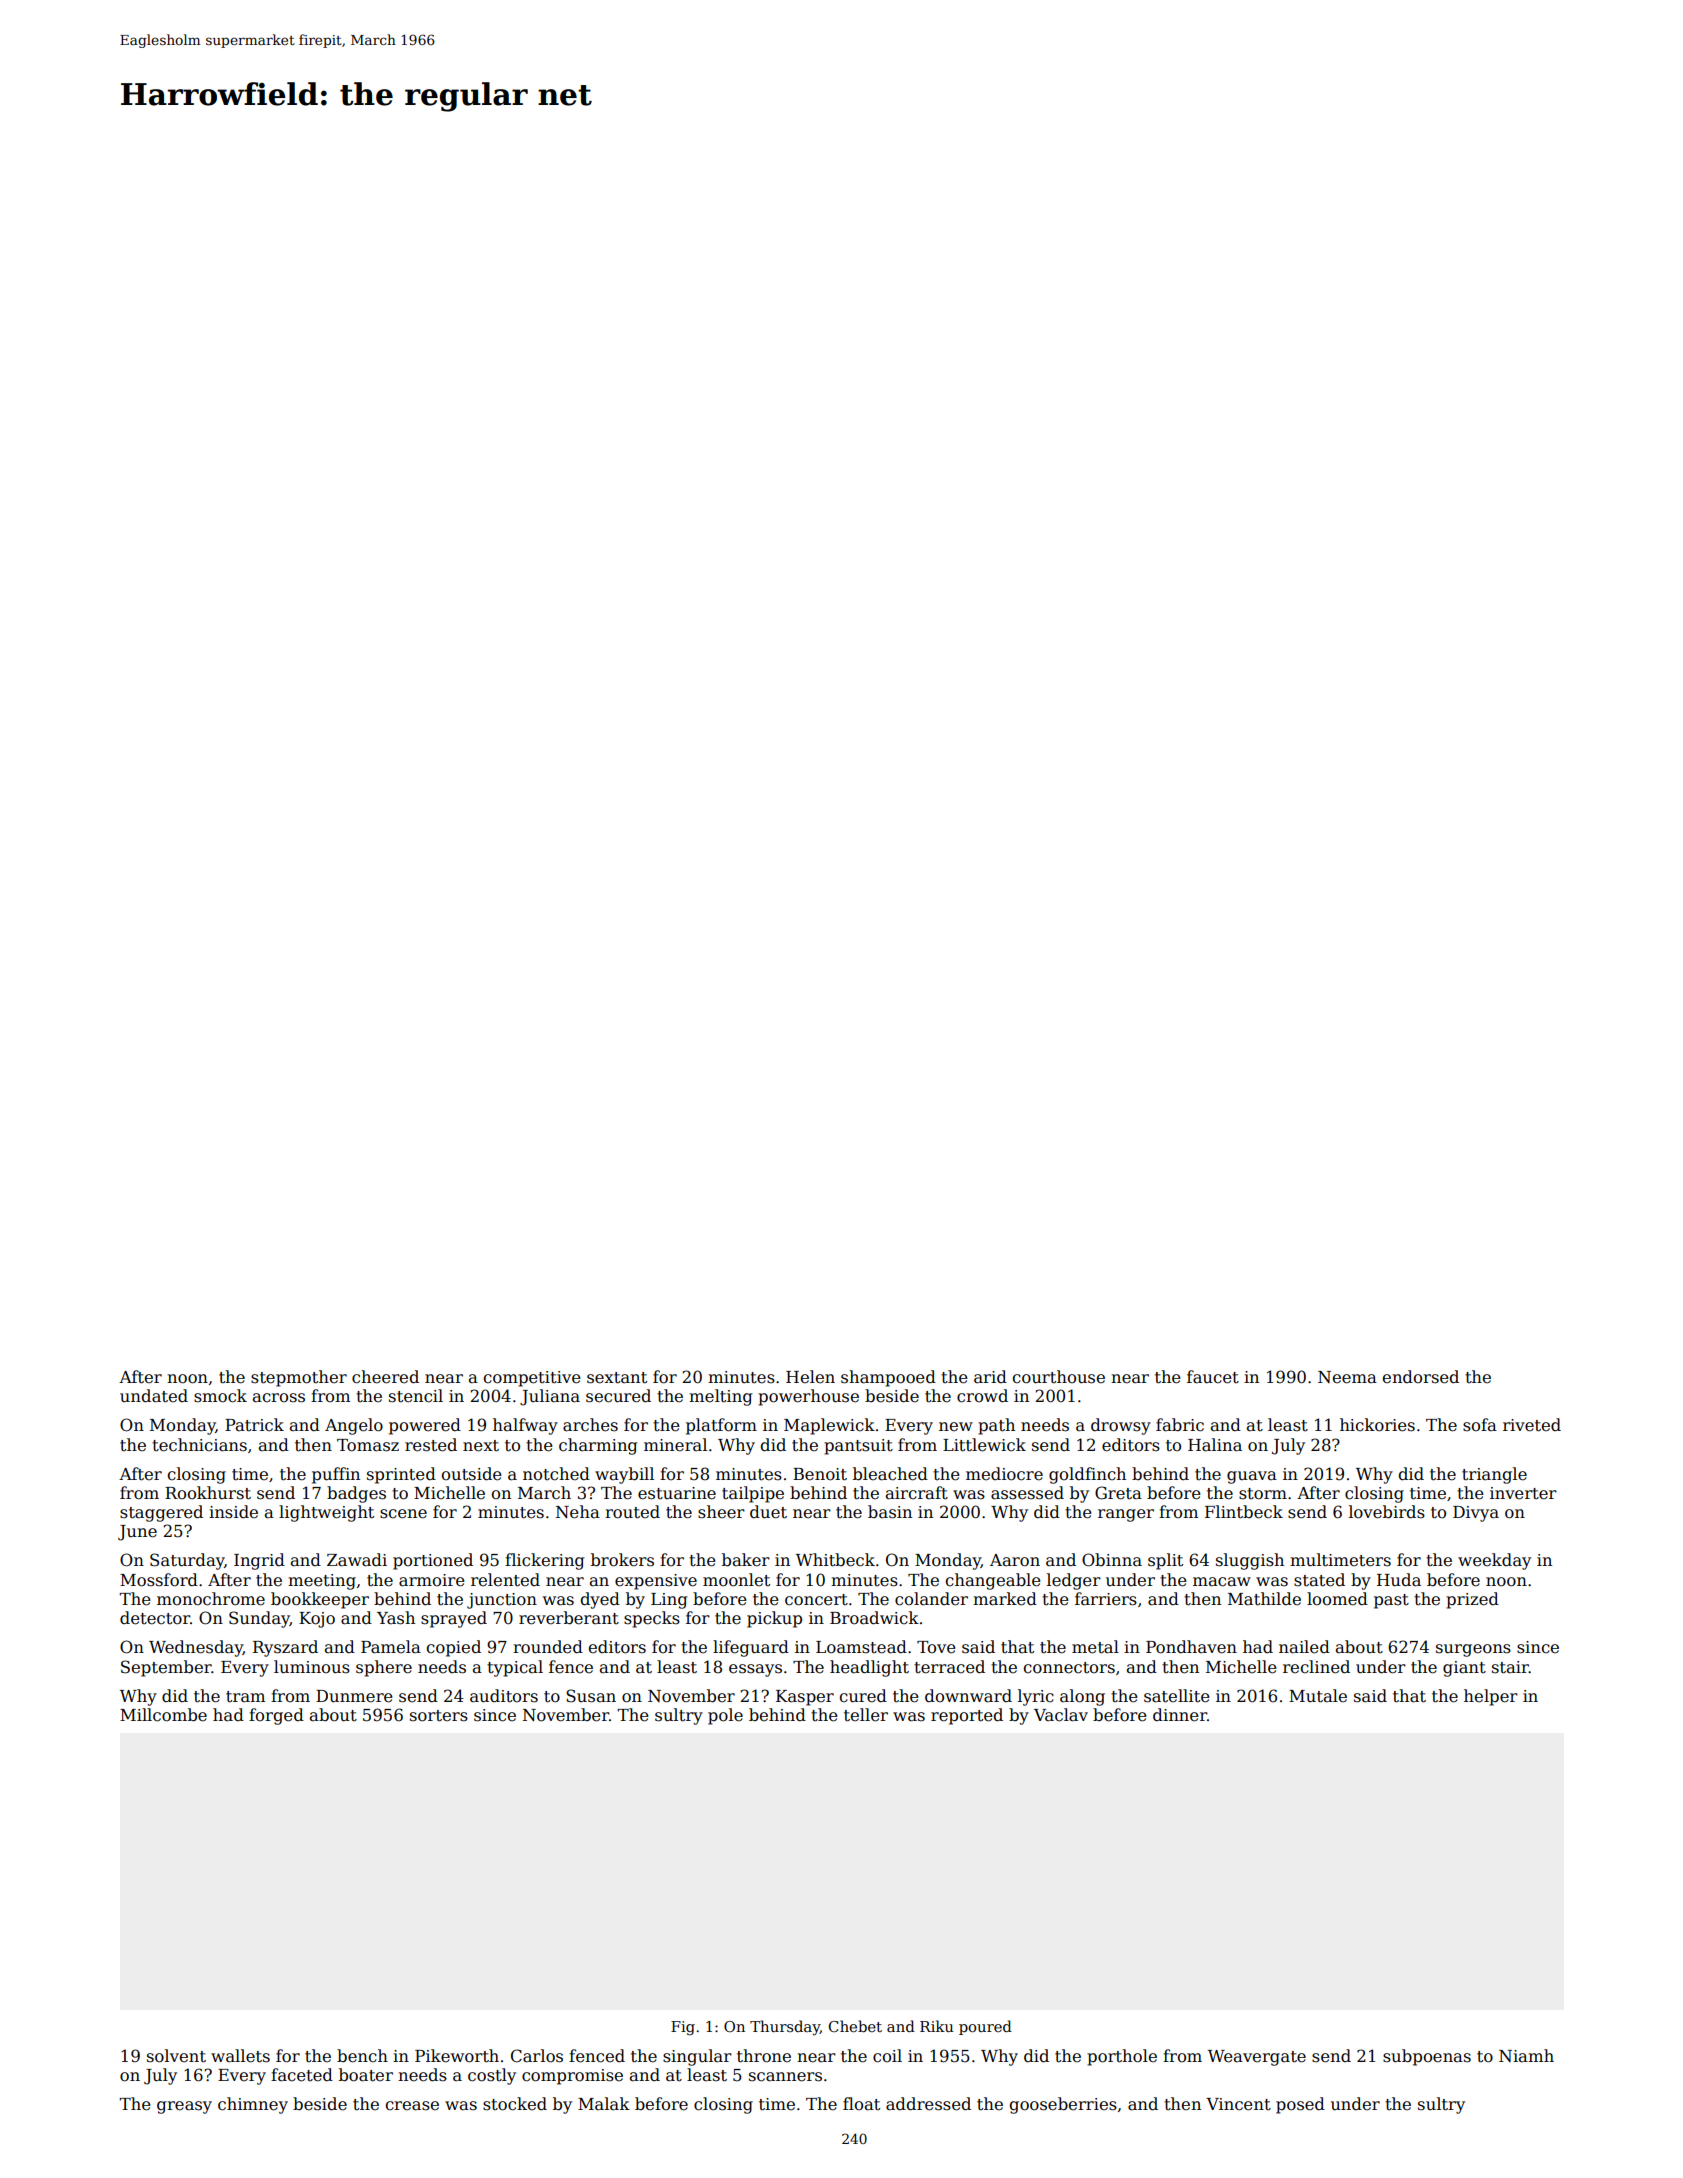  Describe the element at coordinates (683, 2028) in the screenshot. I see `Fig` at that location.
